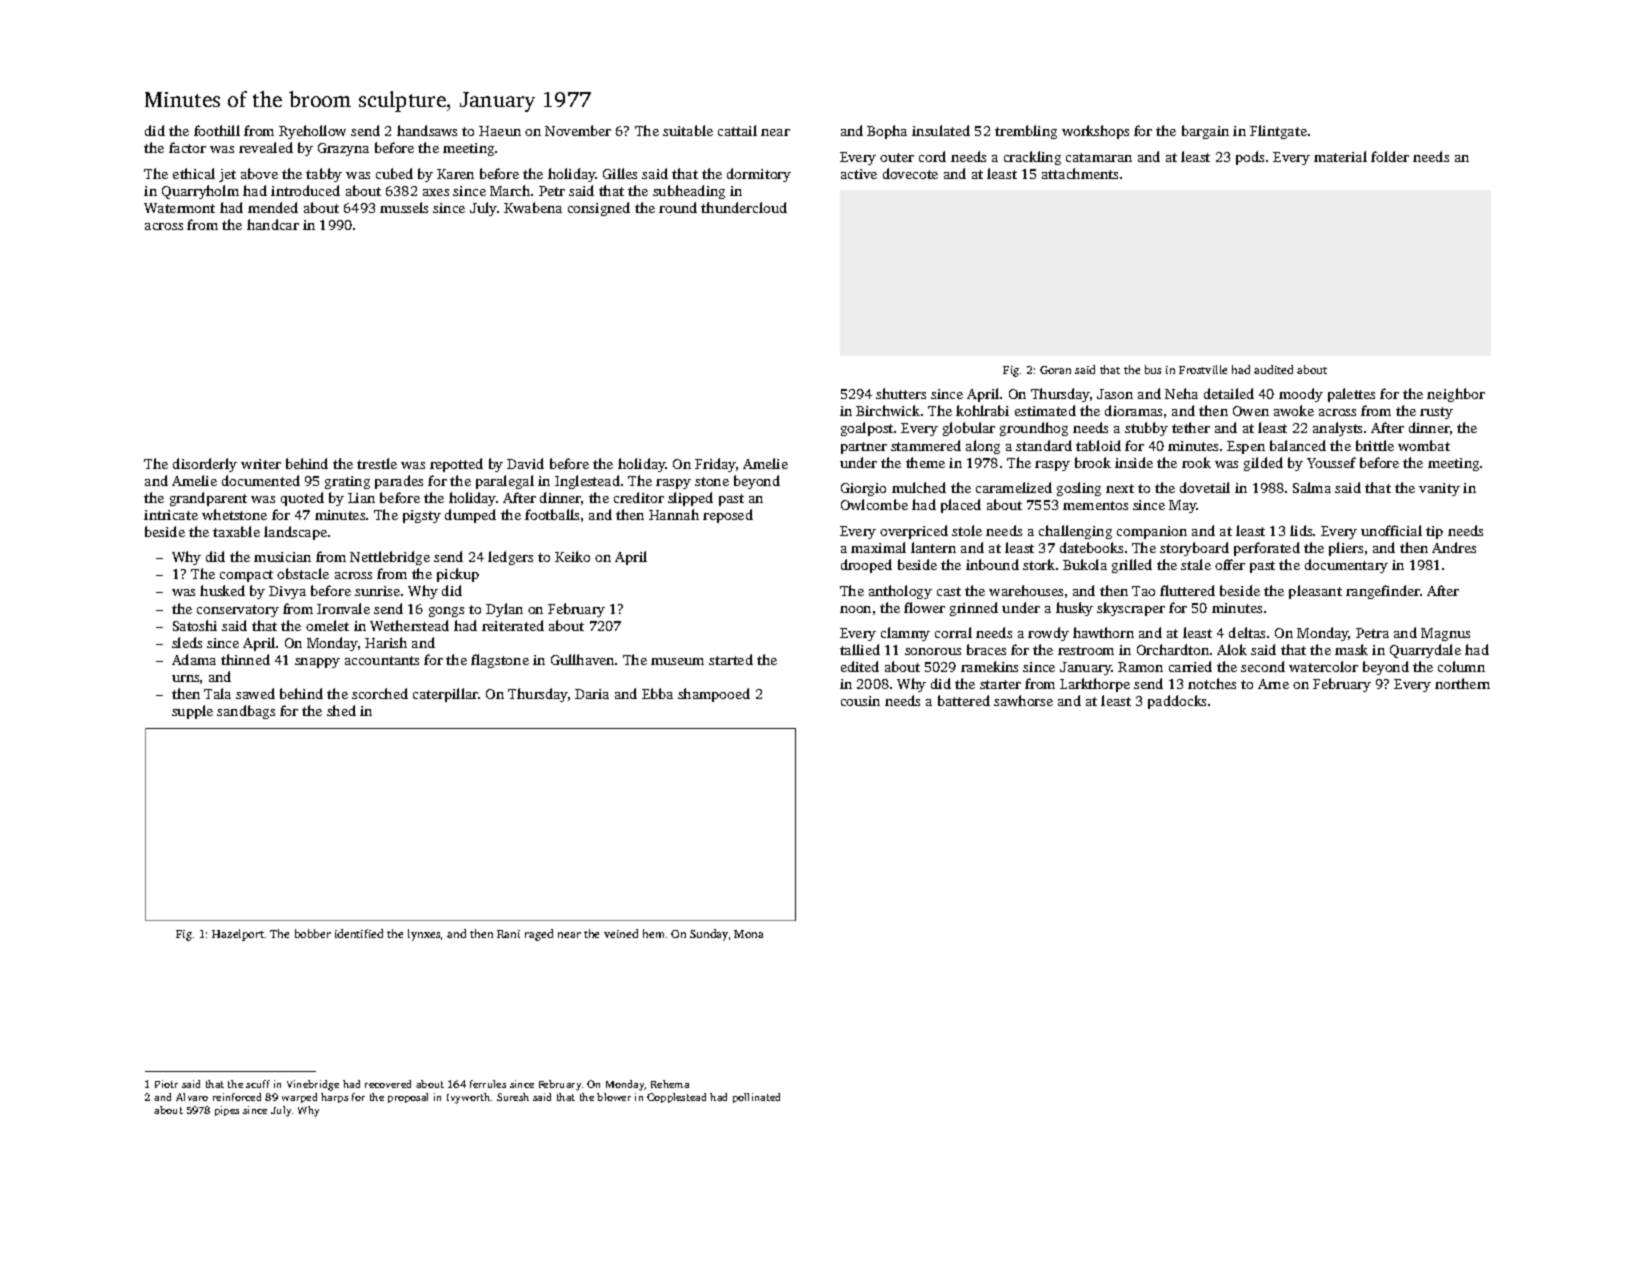 The image size is (1636, 1264). I want to click on northern, so click(1462, 683).
